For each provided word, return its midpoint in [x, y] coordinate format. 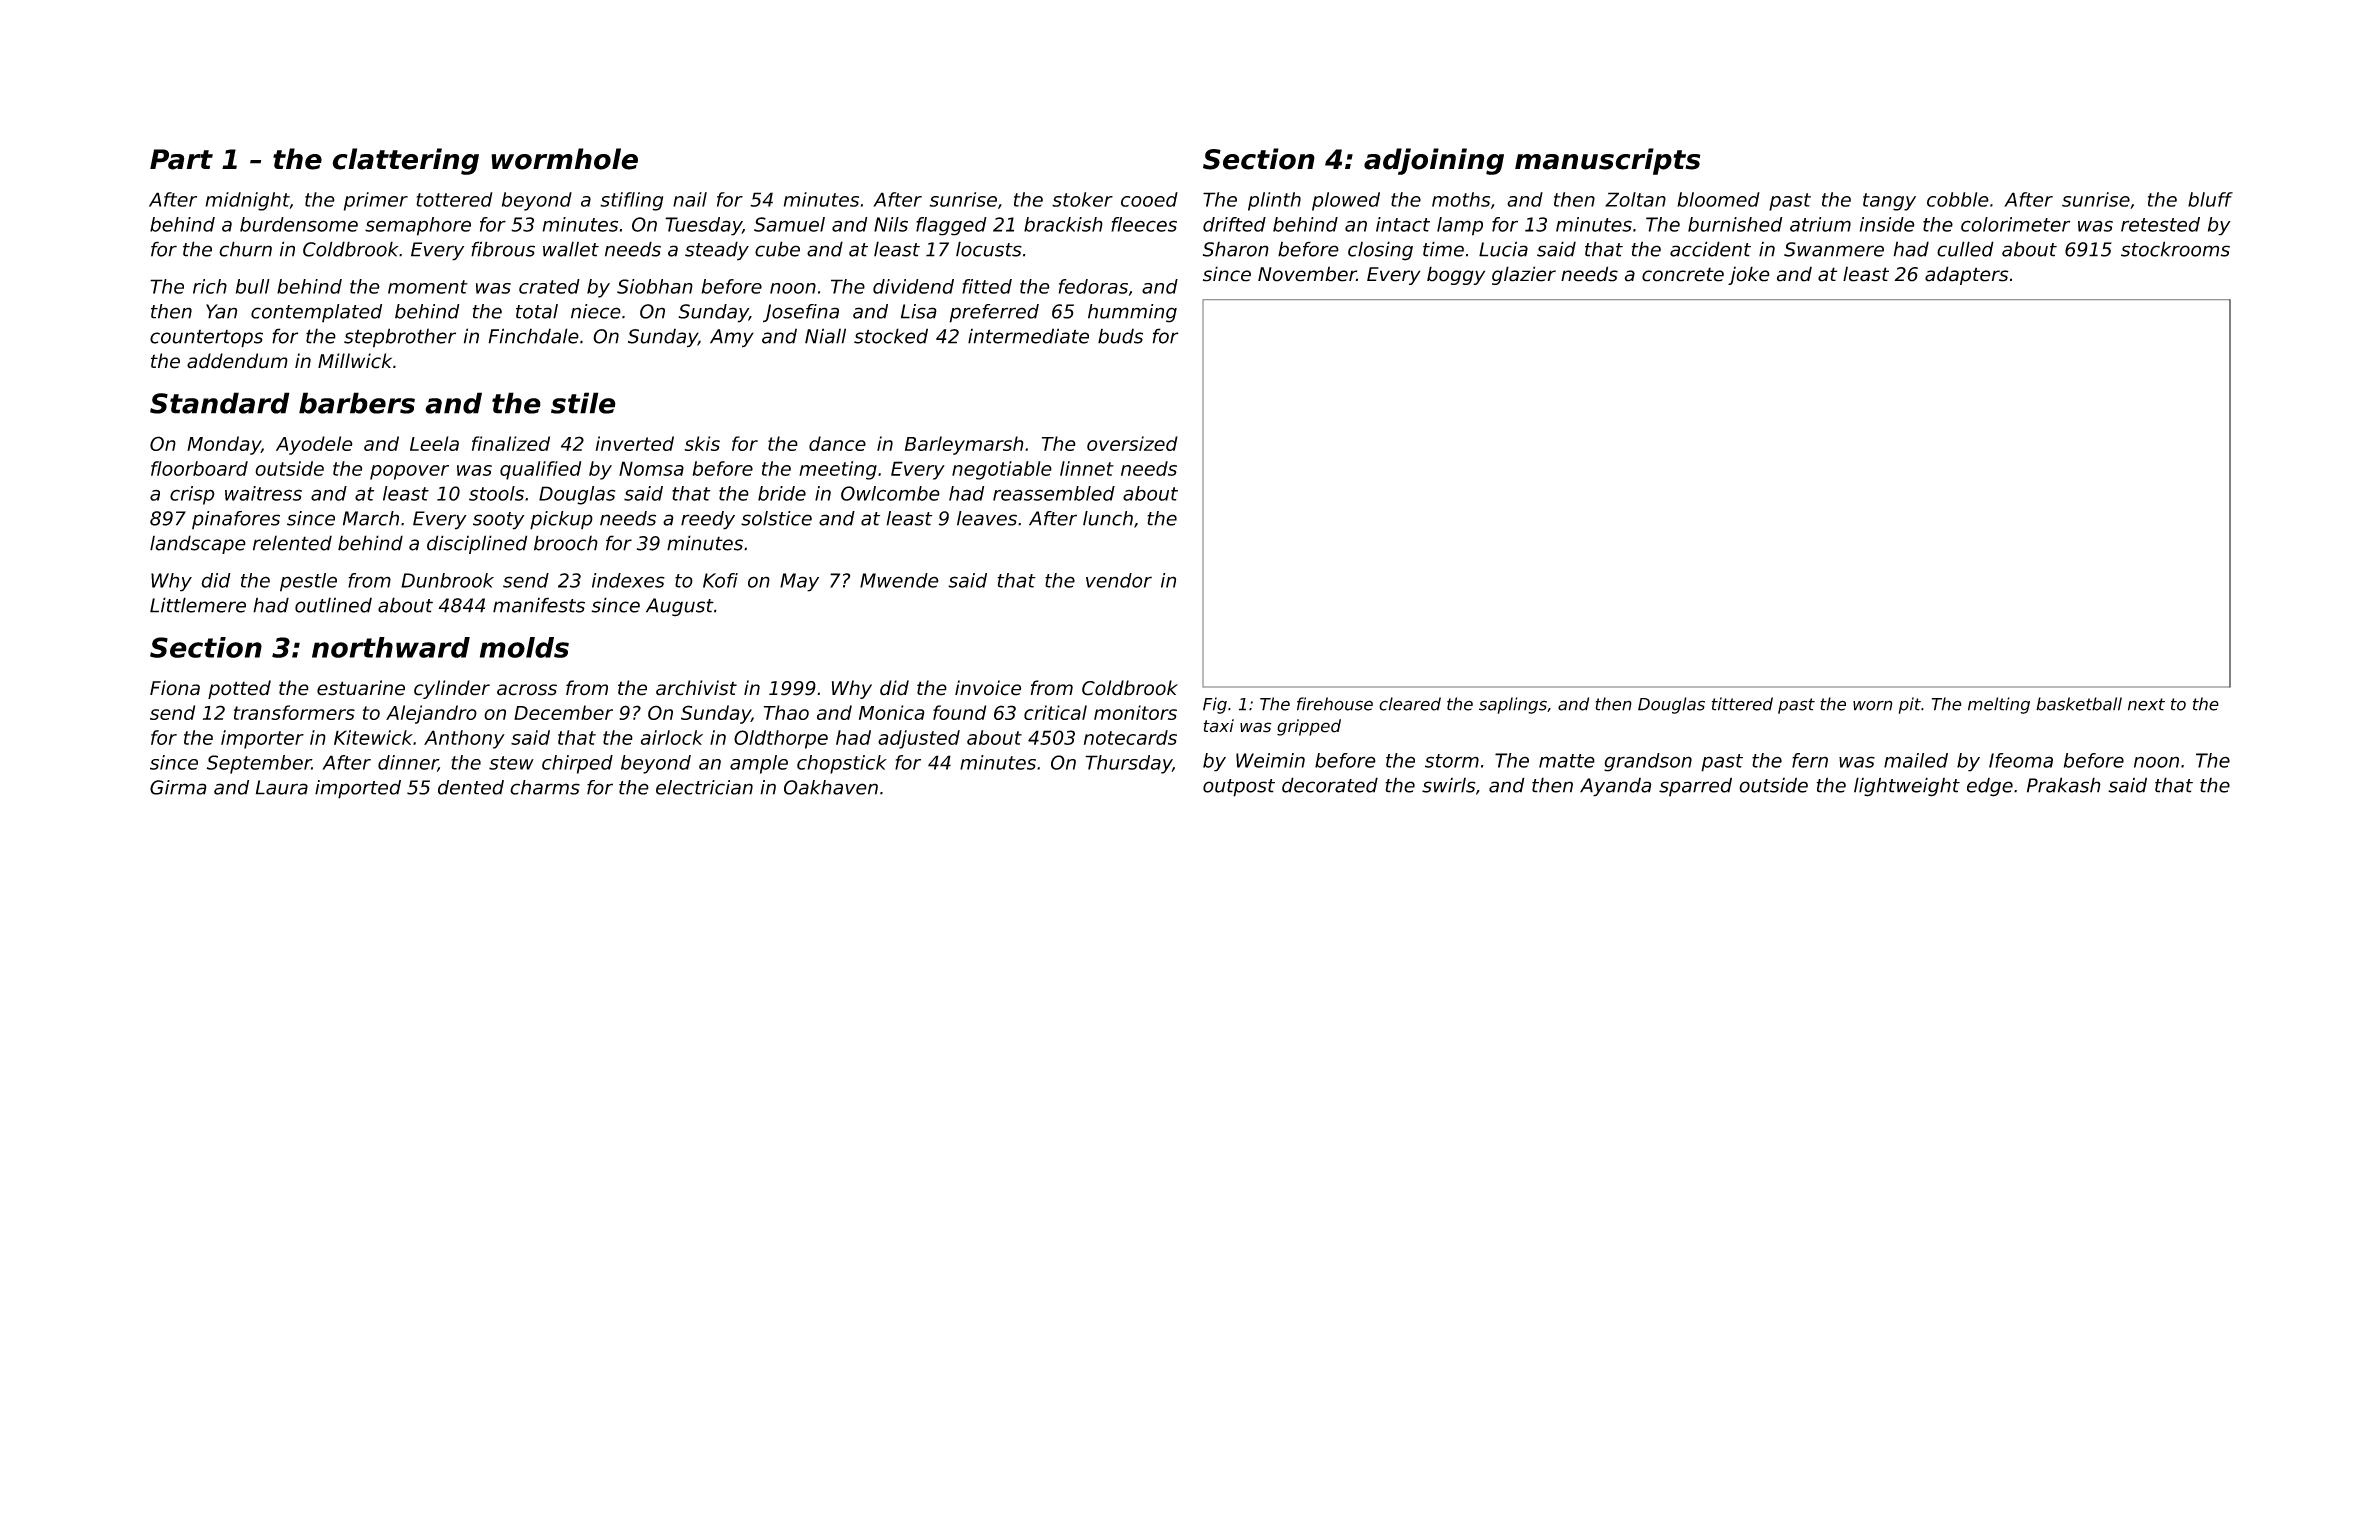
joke [1749, 275]
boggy [1456, 275]
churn [245, 249]
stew [511, 763]
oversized [1132, 443]
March [371, 518]
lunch [1108, 518]
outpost [1239, 788]
